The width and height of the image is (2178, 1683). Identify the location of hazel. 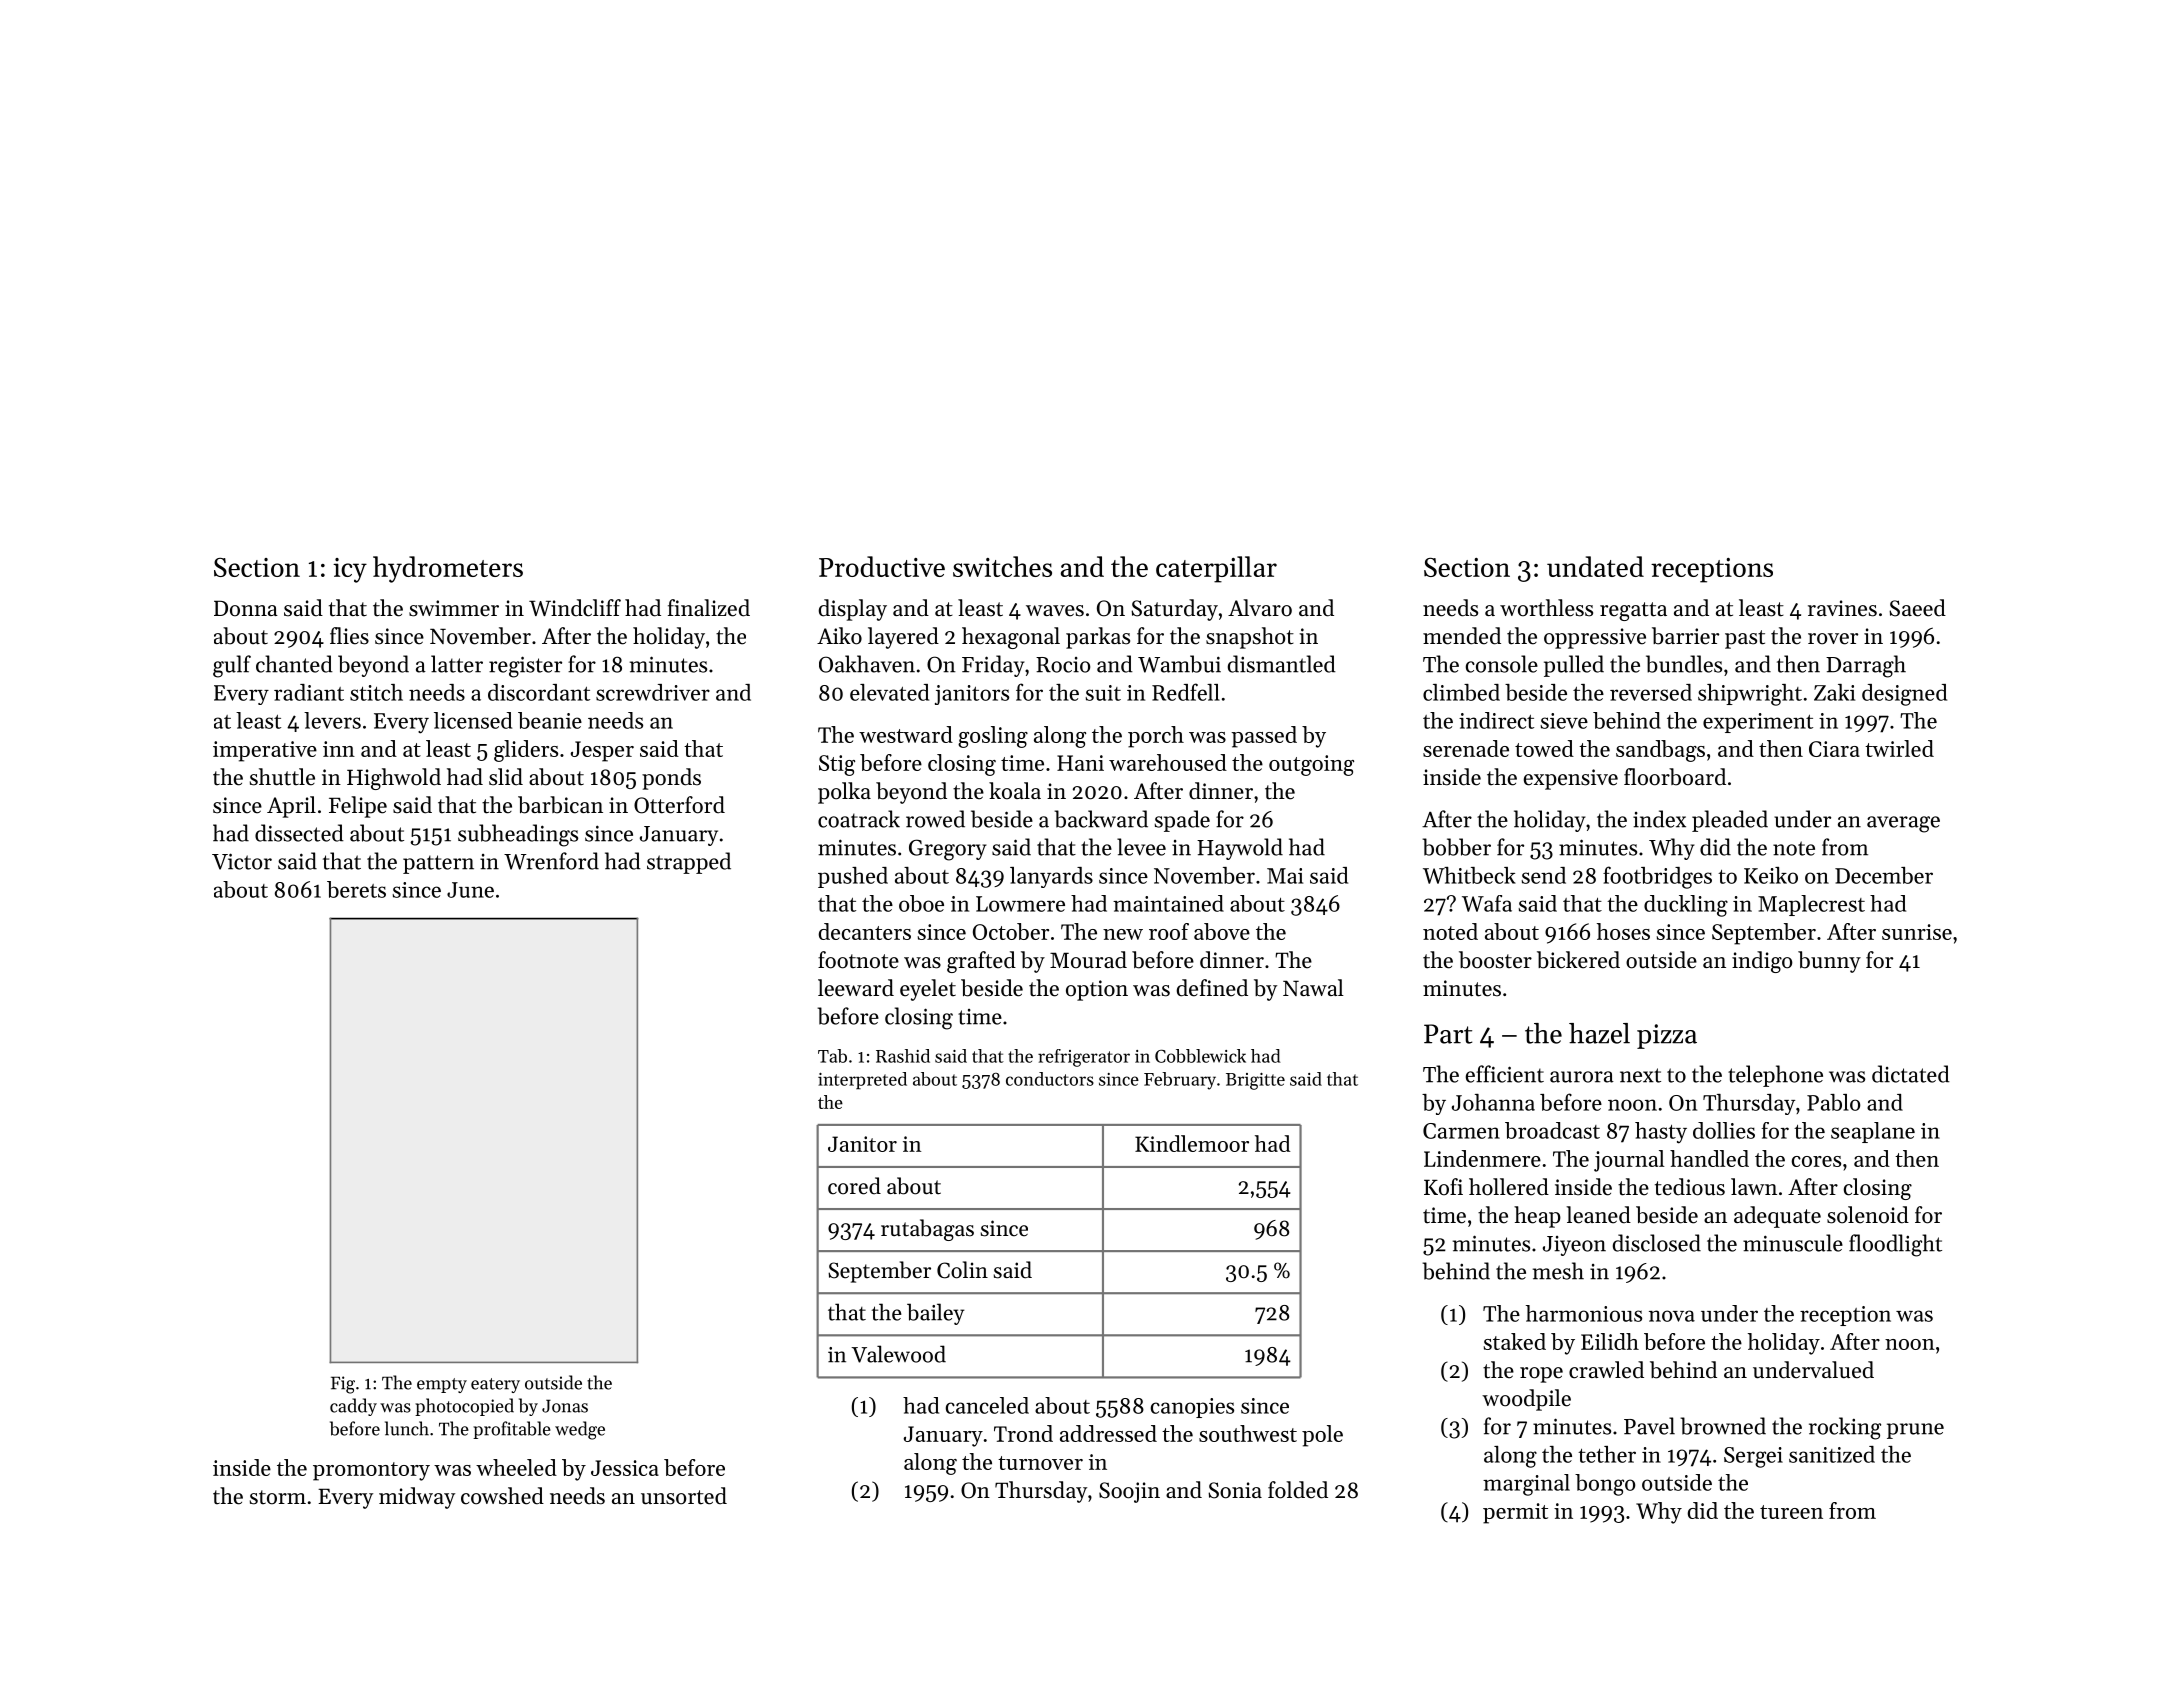
(1599, 1033).
